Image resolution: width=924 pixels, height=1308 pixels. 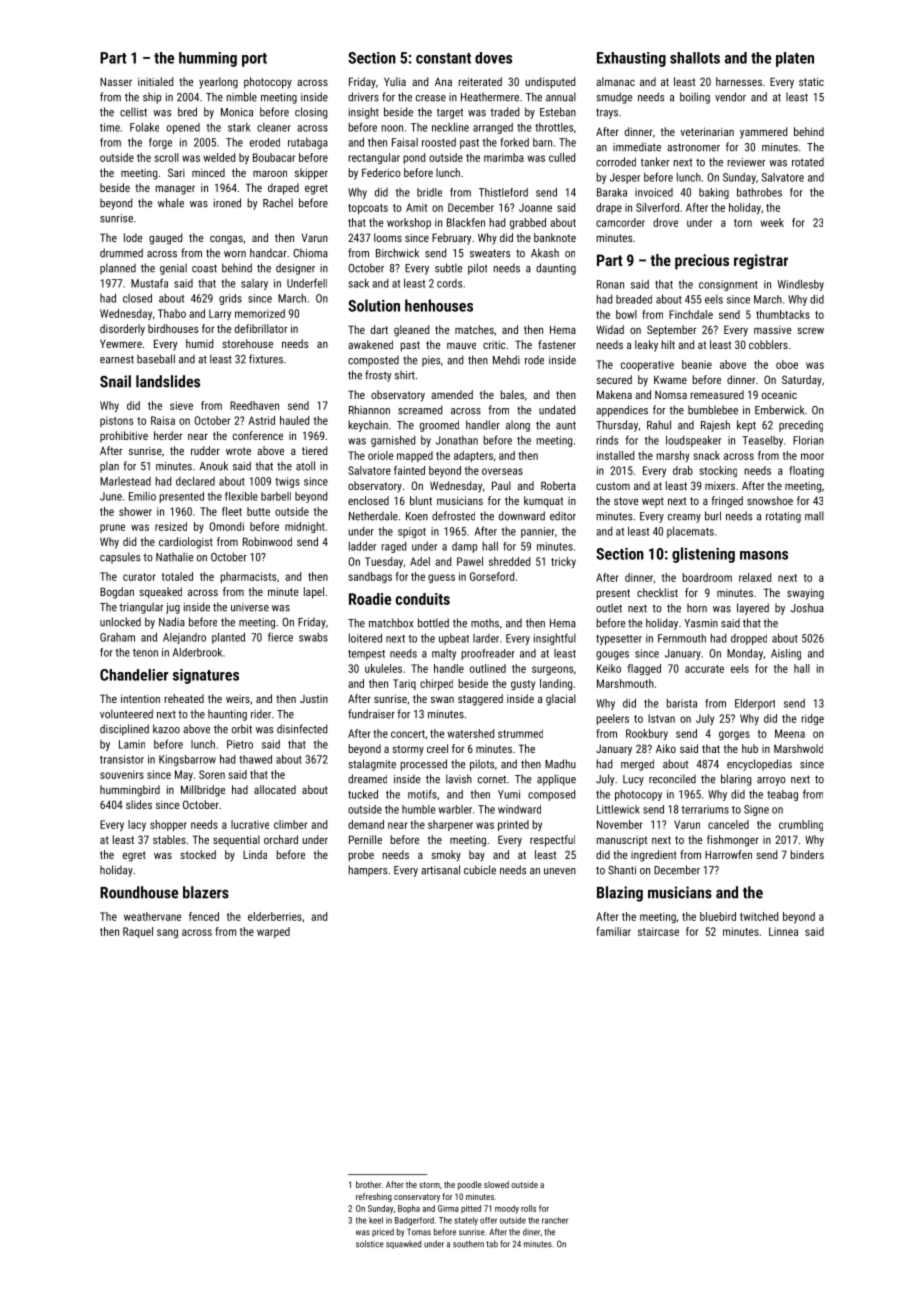 I want to click on opened, so click(x=183, y=128).
